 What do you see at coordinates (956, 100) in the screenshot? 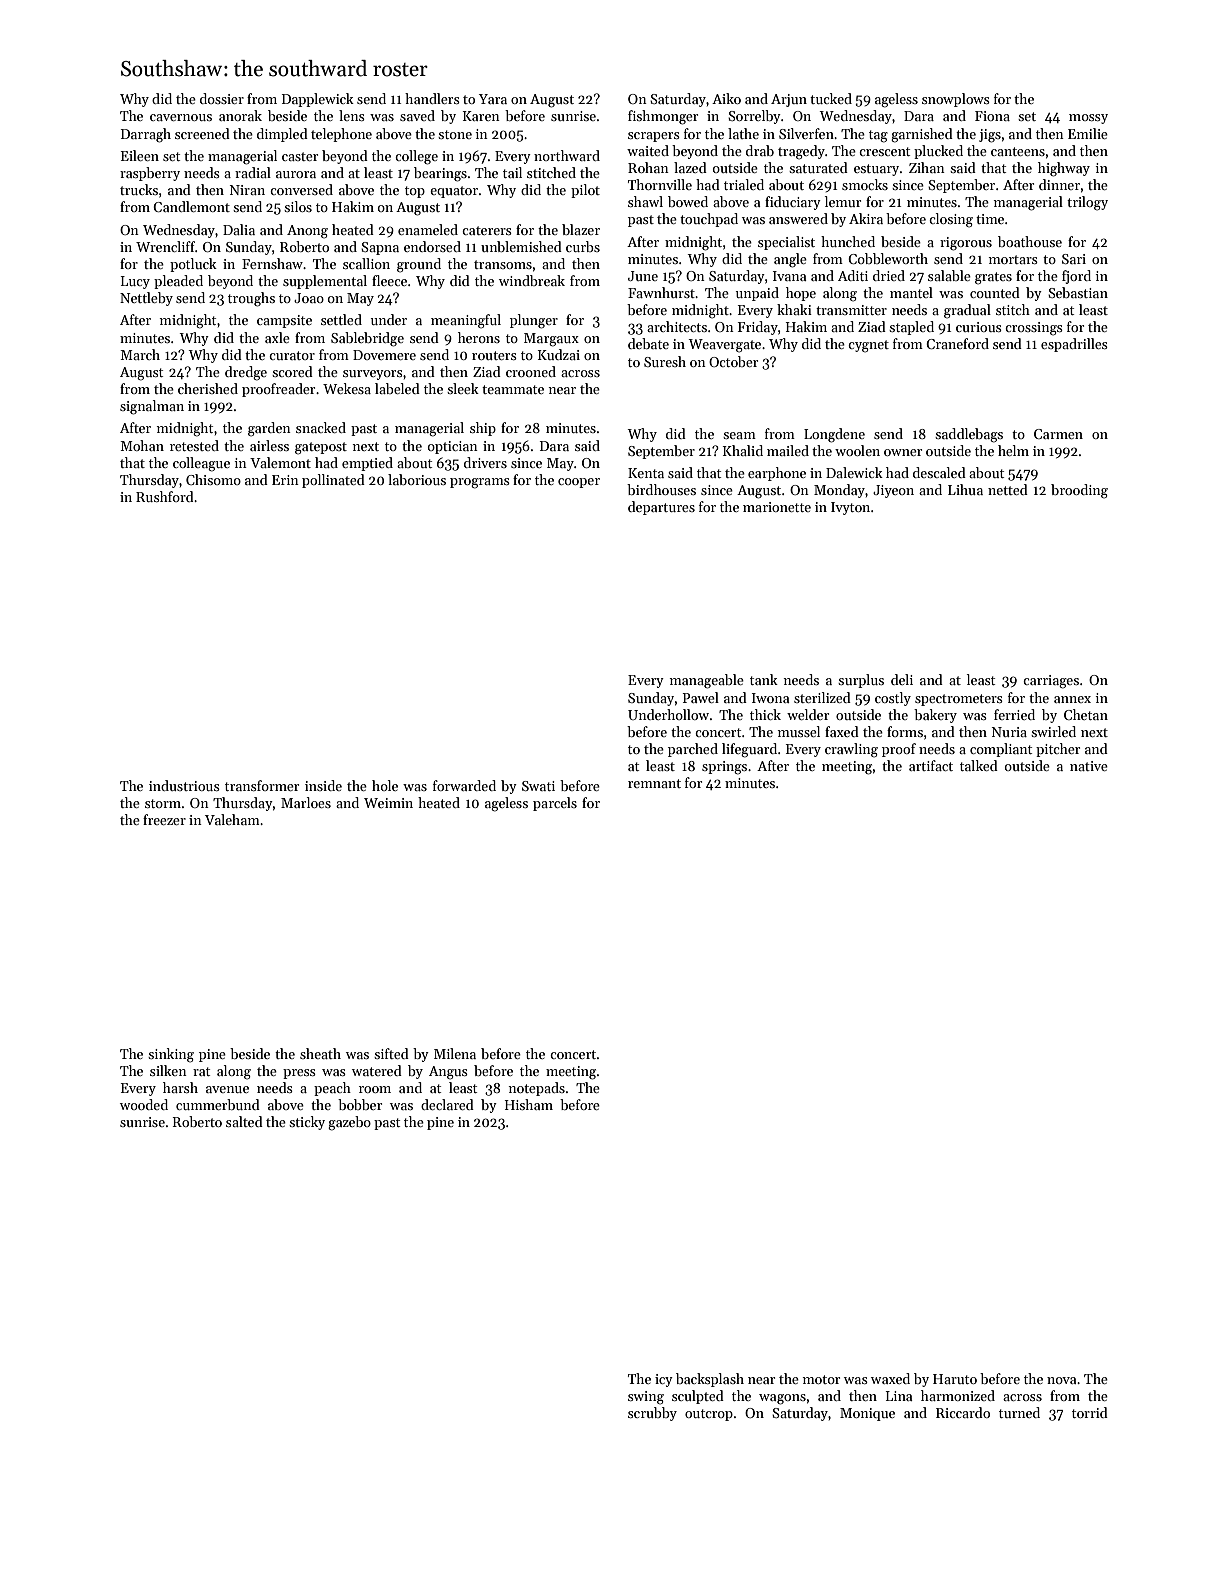
I see `snowplows` at bounding box center [956, 100].
